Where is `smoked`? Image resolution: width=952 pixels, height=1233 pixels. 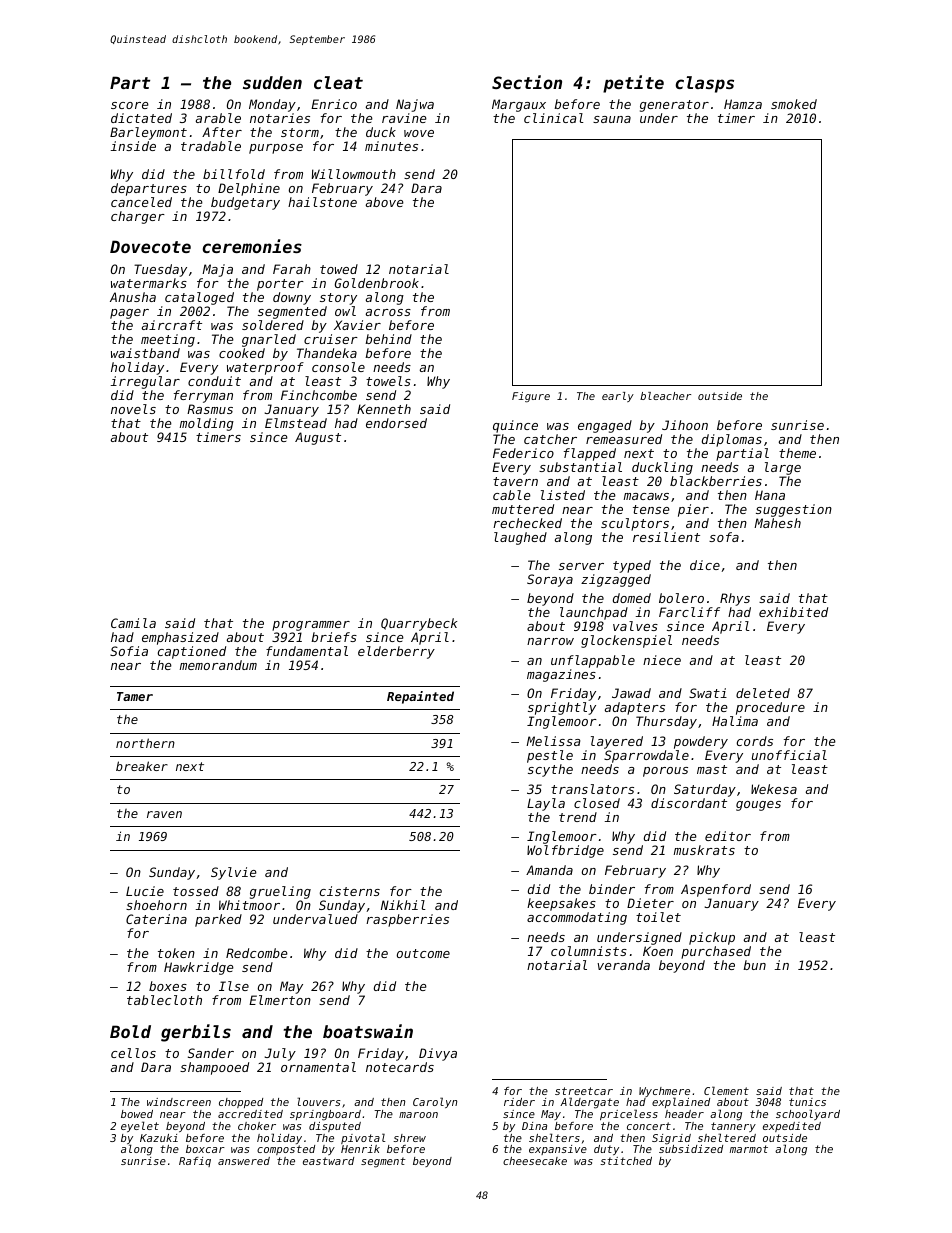
smoked is located at coordinates (794, 104).
